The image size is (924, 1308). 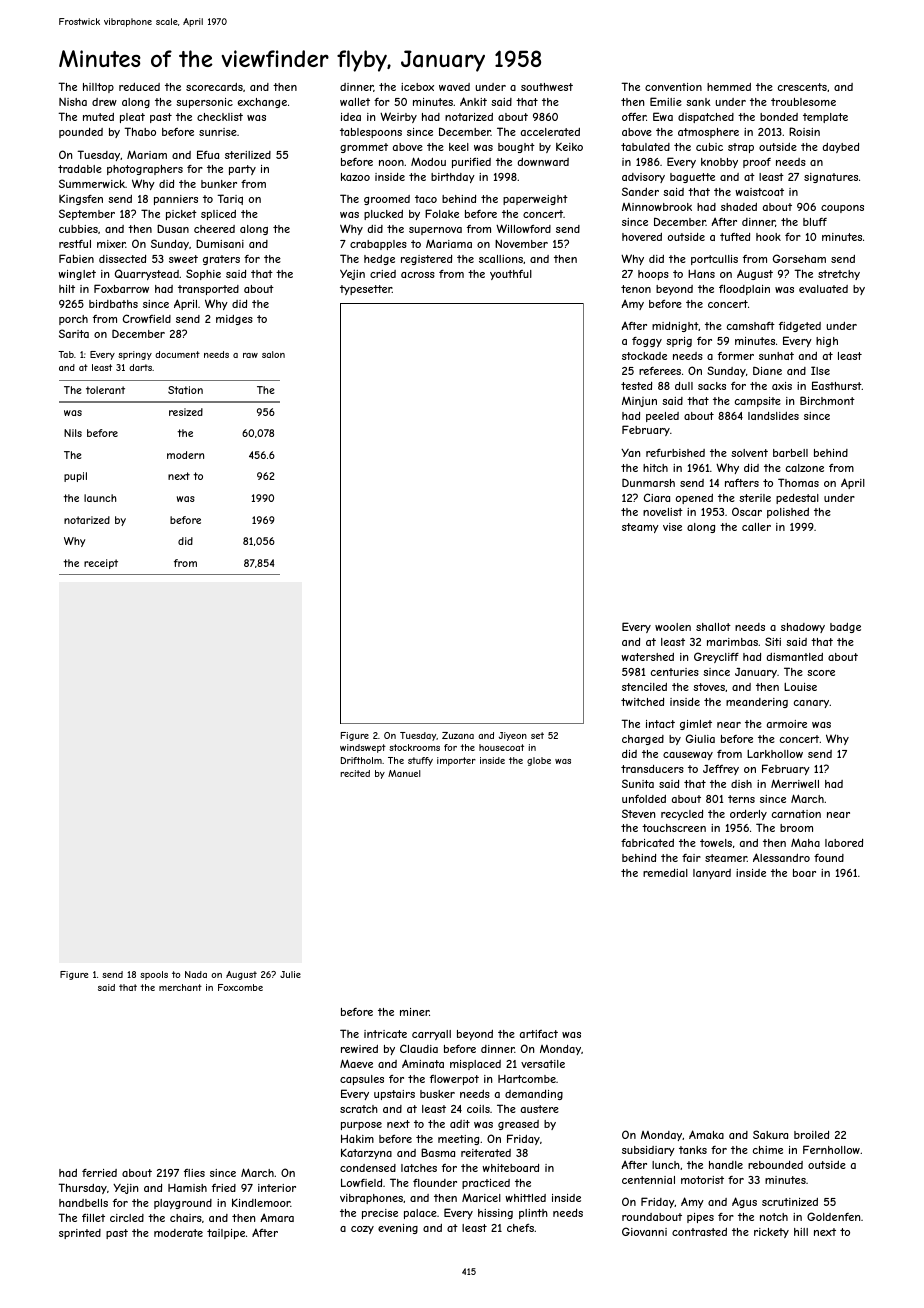 What do you see at coordinates (73, 102) in the screenshot?
I see `Nisha` at bounding box center [73, 102].
